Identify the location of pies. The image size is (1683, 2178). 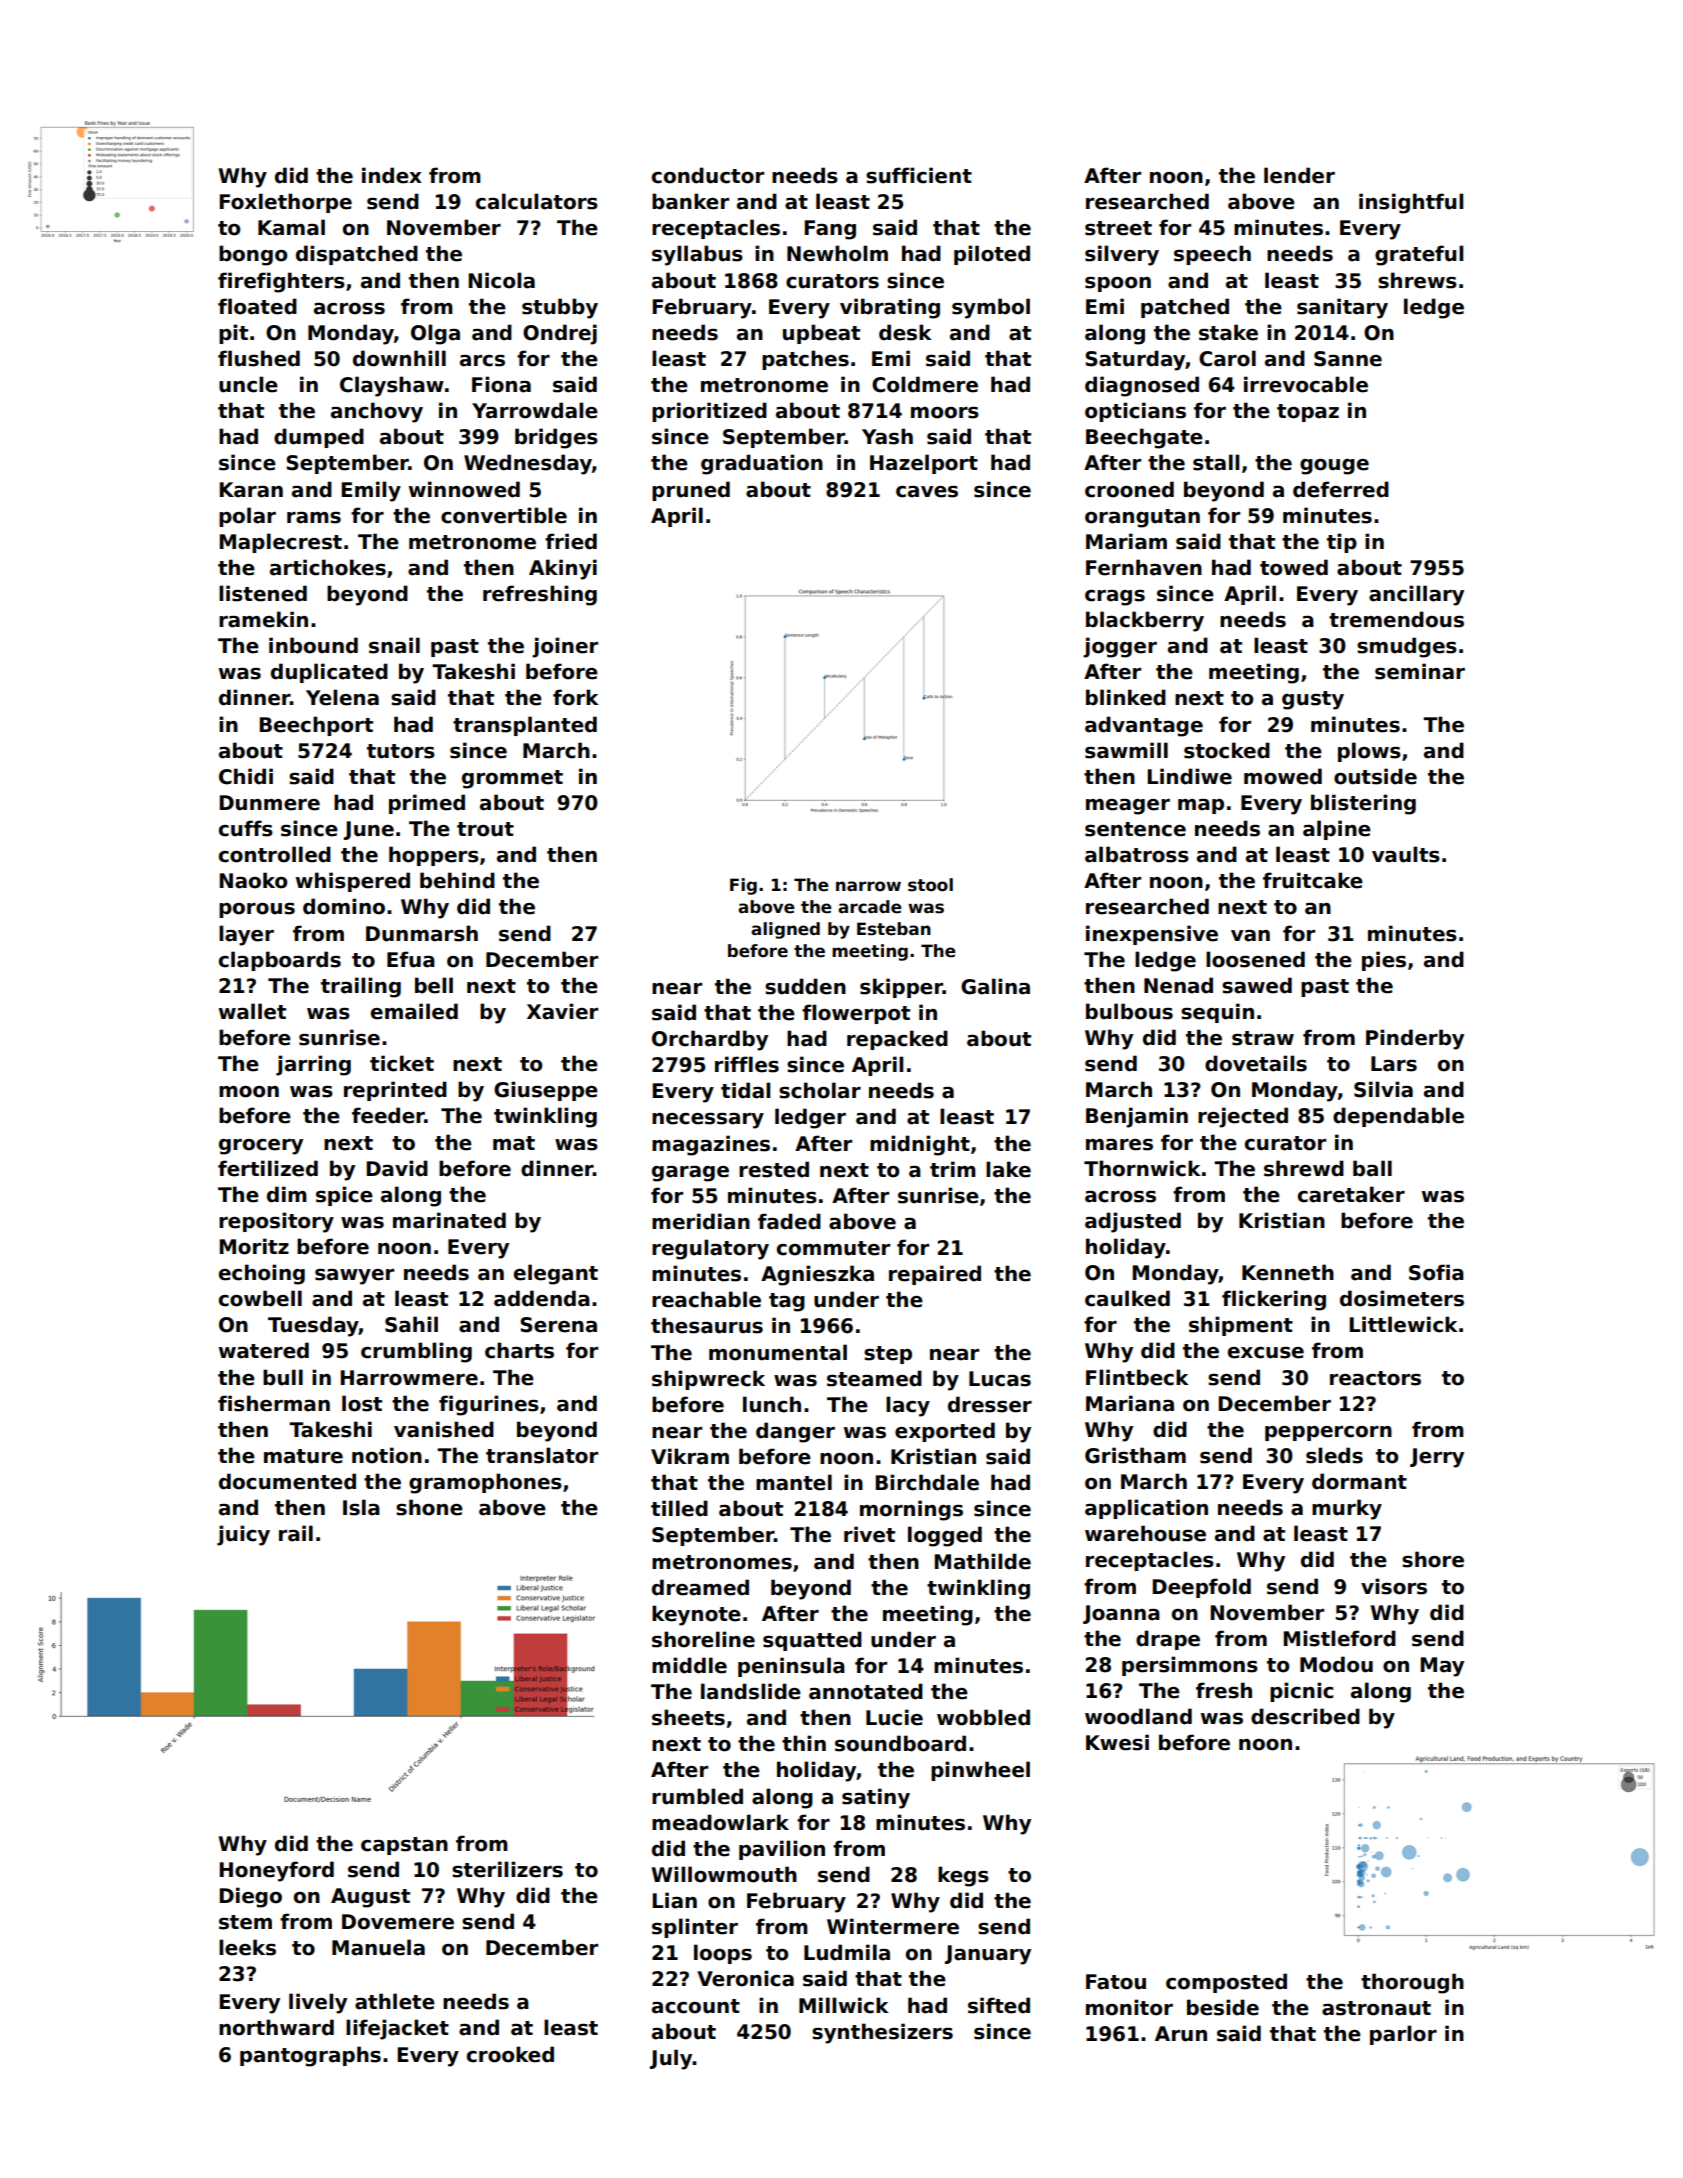
(1384, 961).
